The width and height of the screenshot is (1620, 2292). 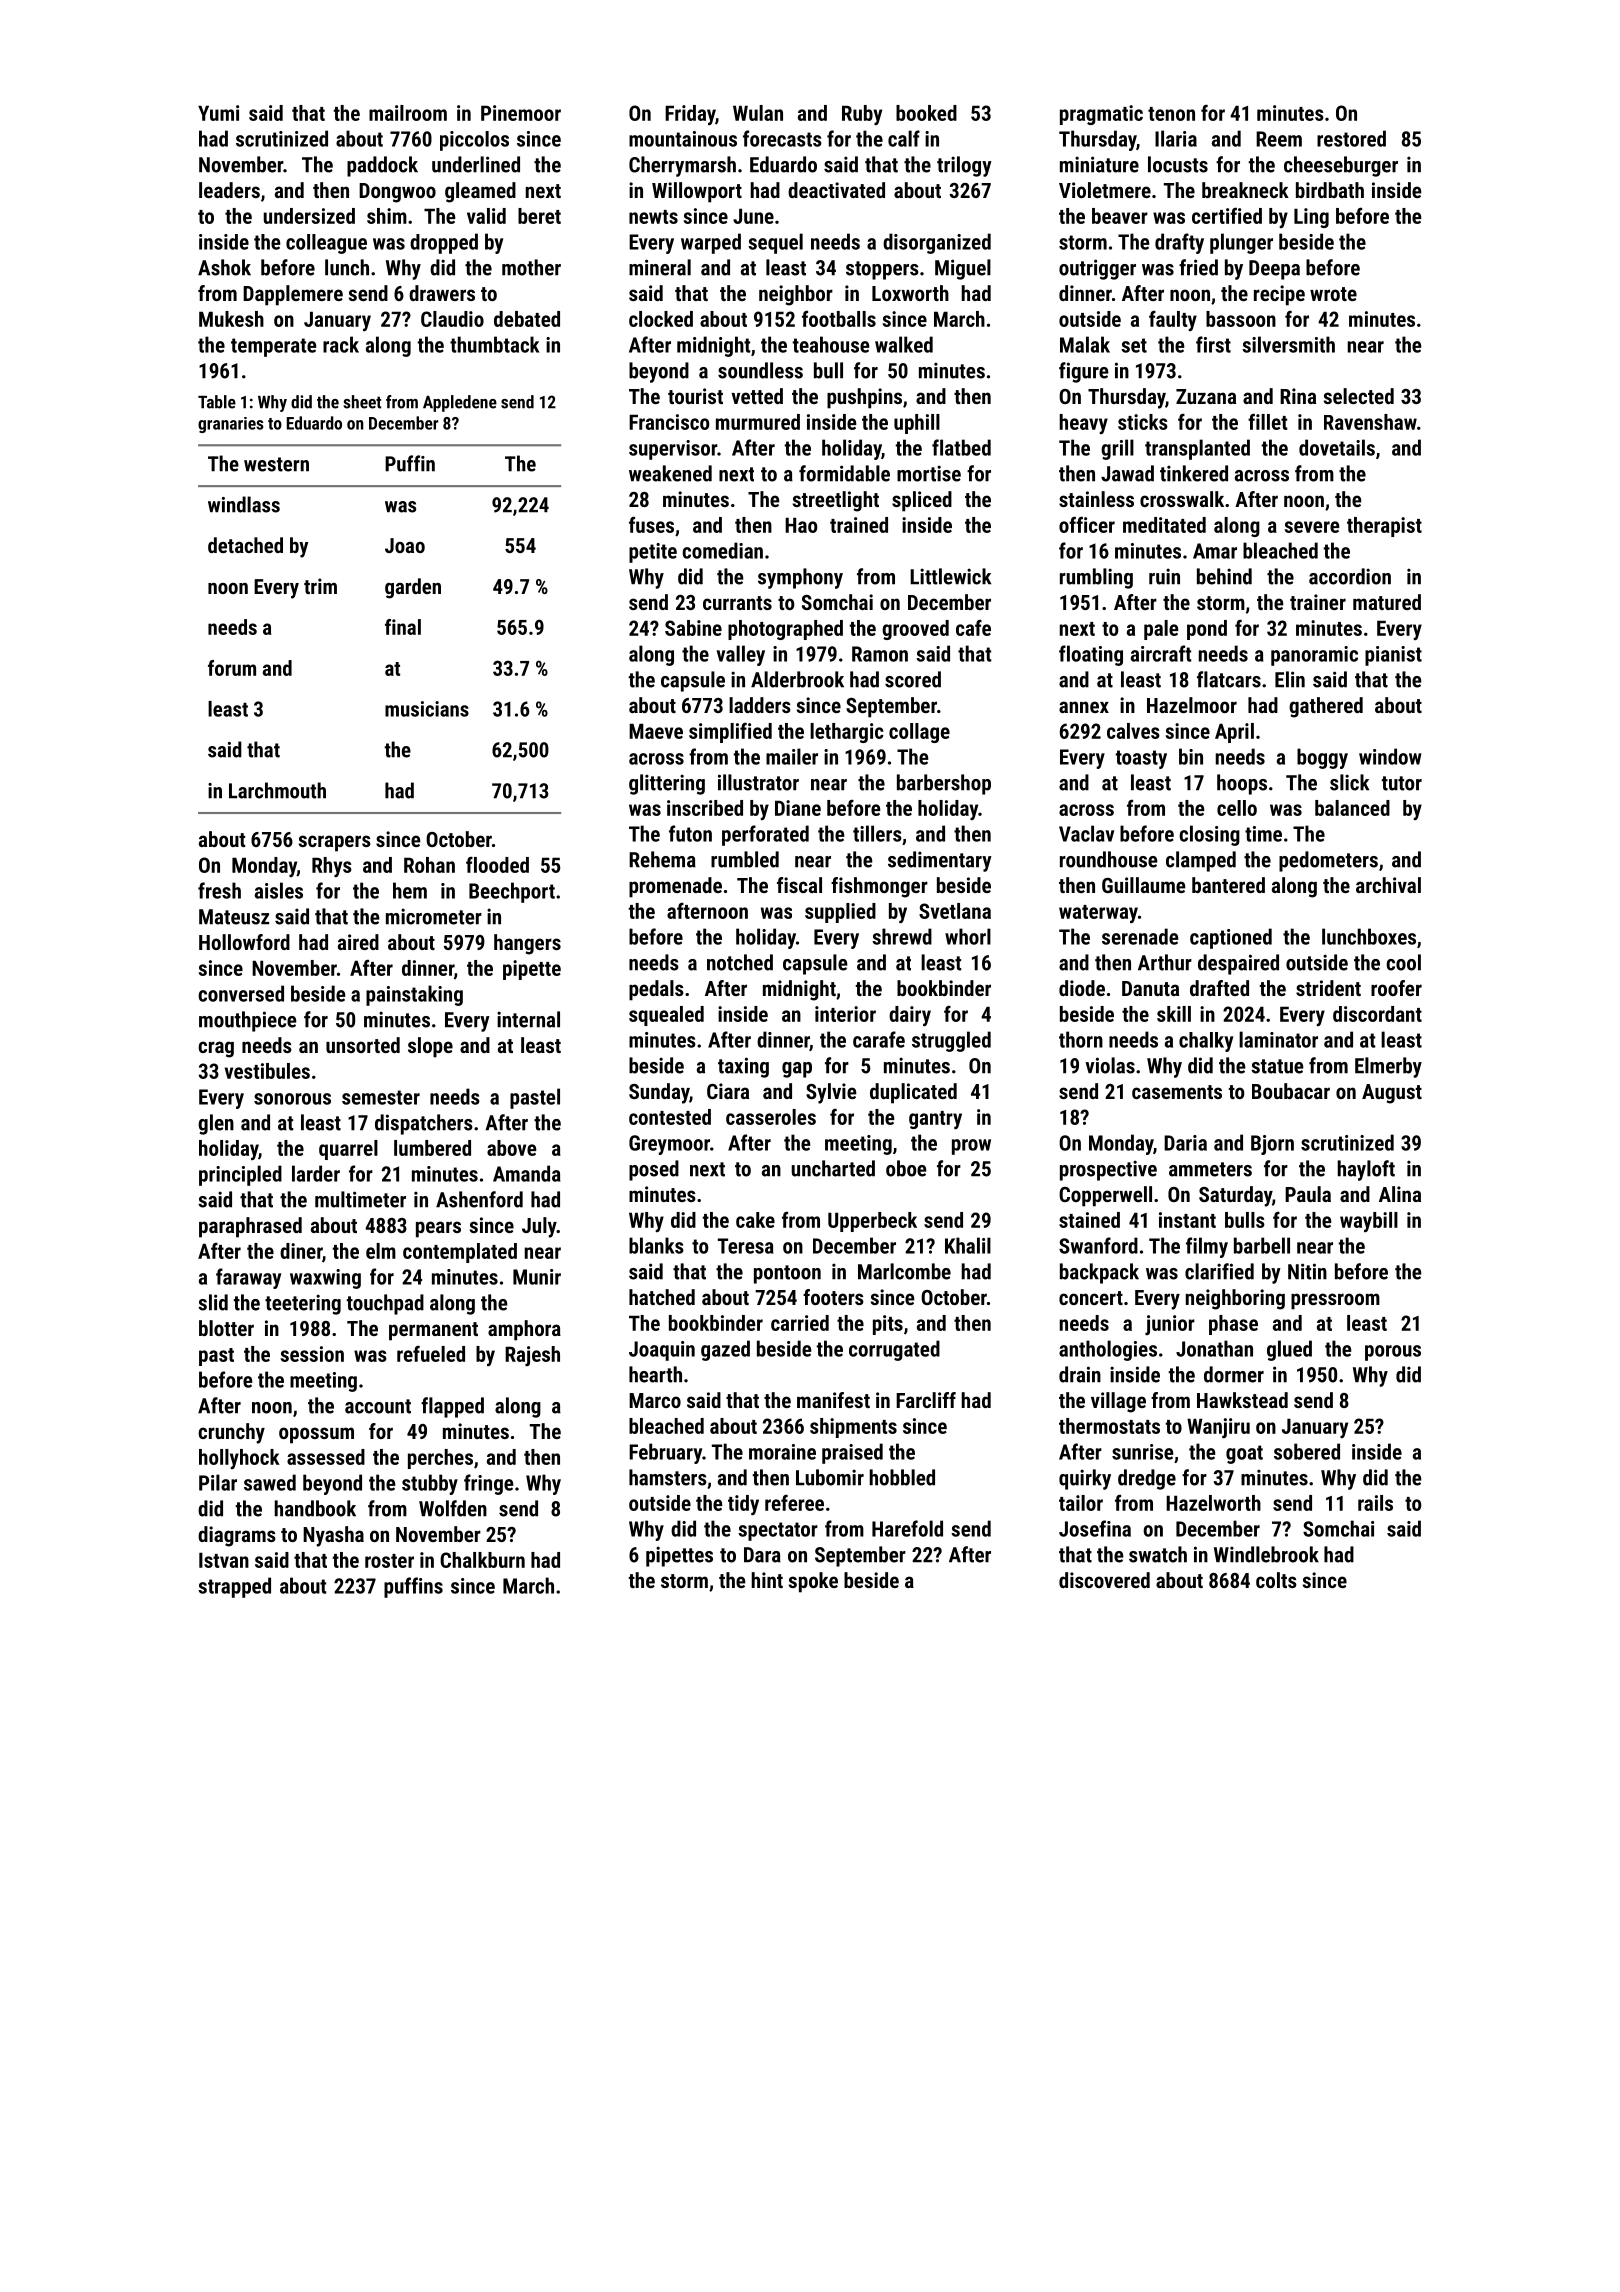 What do you see at coordinates (1333, 294) in the screenshot?
I see `wrote` at bounding box center [1333, 294].
